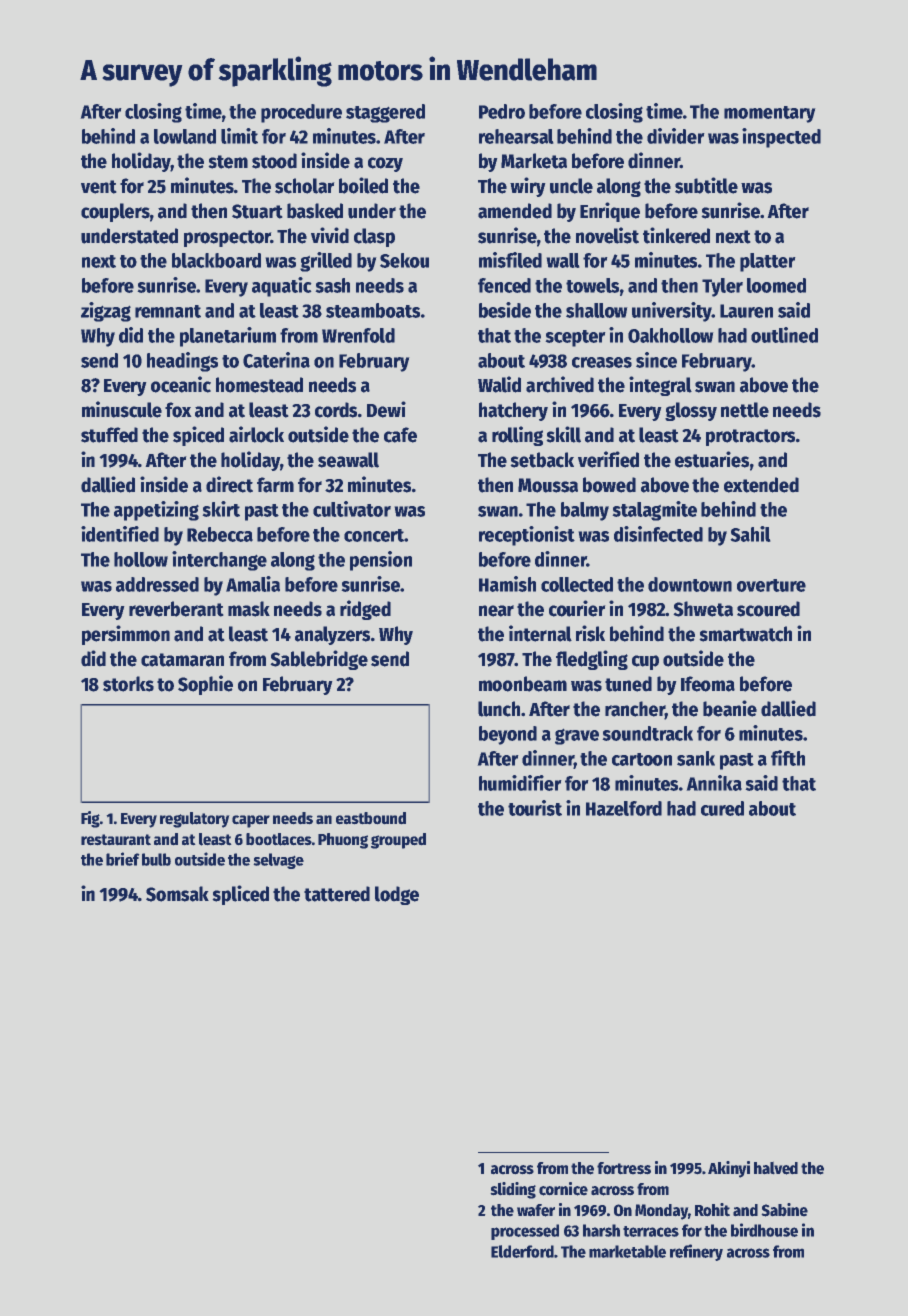 The width and height of the screenshot is (908, 1316). Describe the element at coordinates (168, 311) in the screenshot. I see `remnant` at that location.
